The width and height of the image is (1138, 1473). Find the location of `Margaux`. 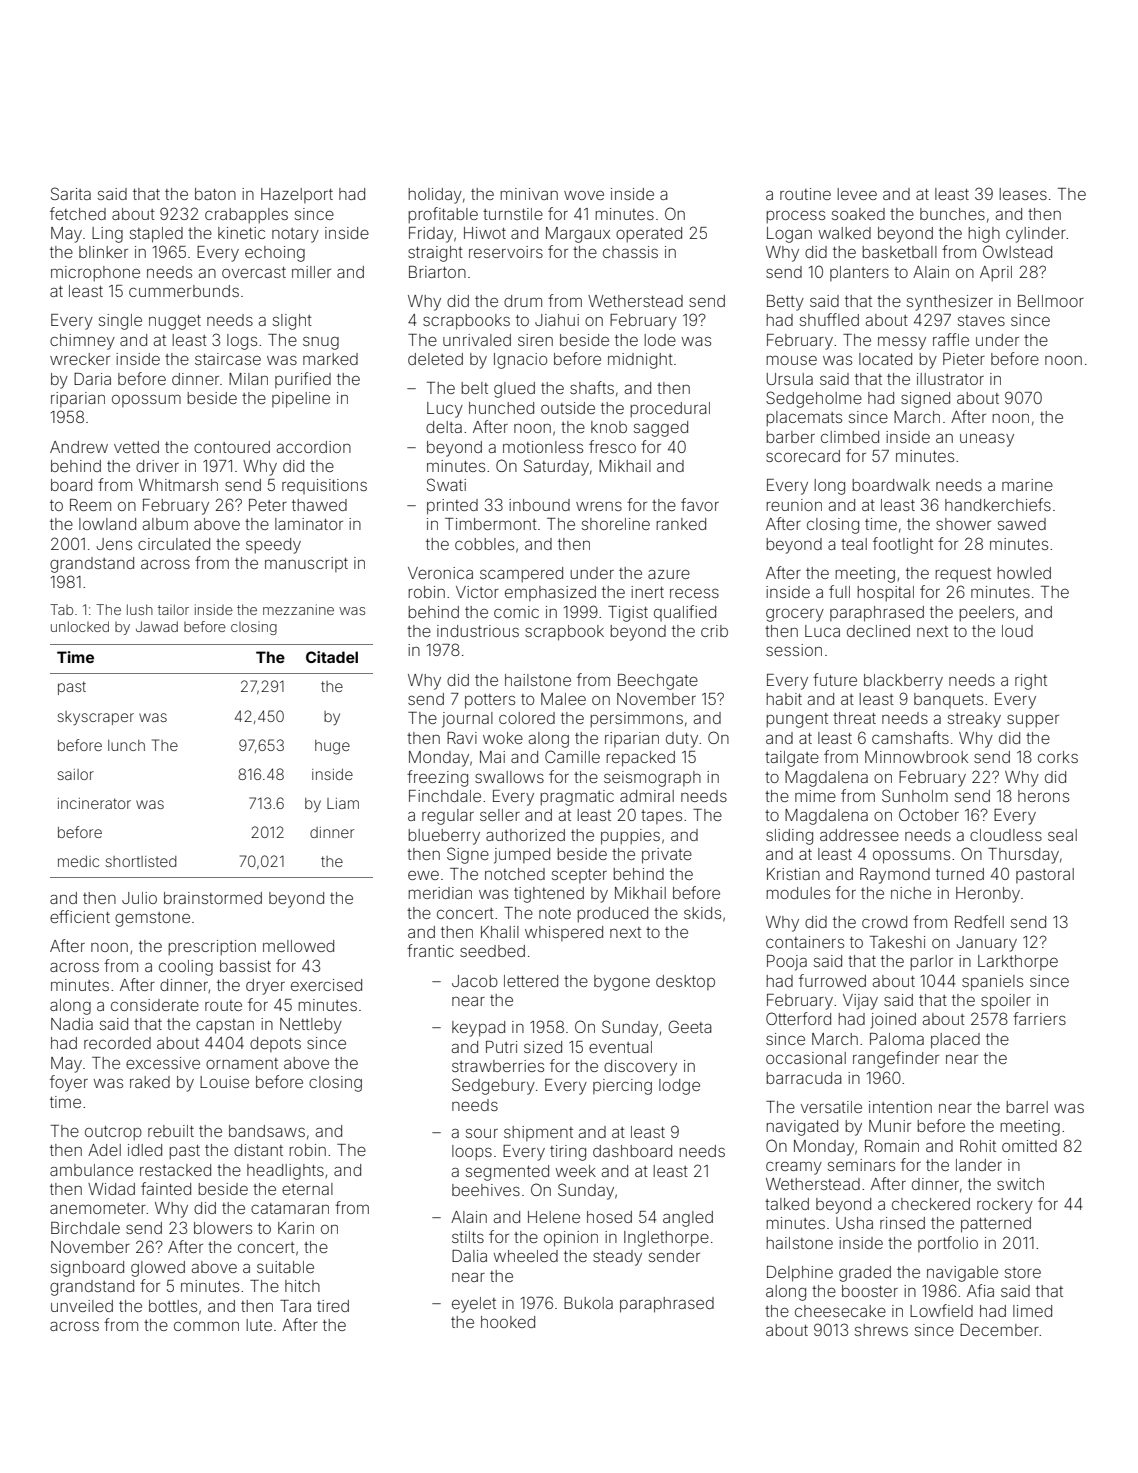

Margaux is located at coordinates (578, 235).
